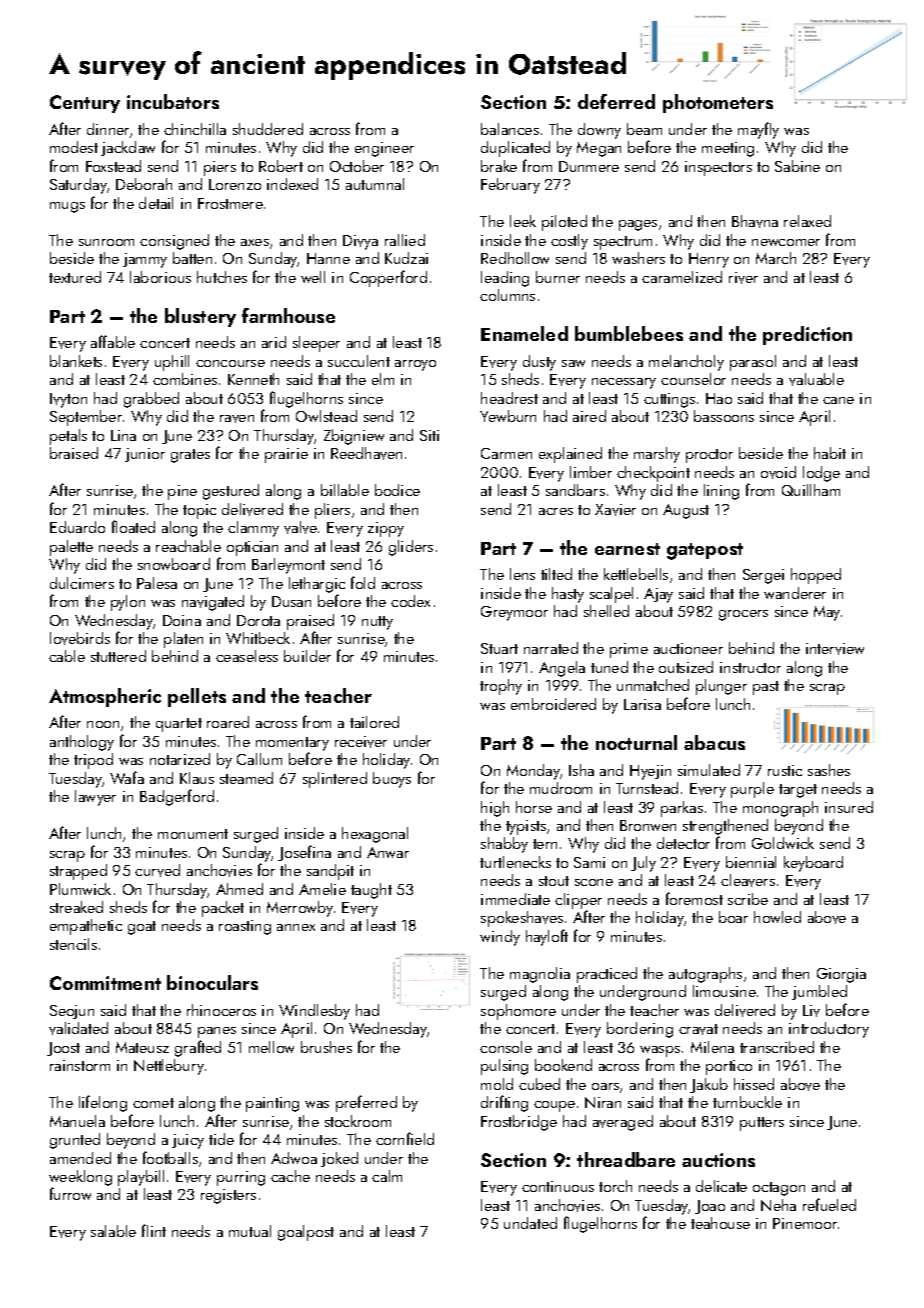  What do you see at coordinates (250, 1231) in the screenshot?
I see `mutual` at bounding box center [250, 1231].
